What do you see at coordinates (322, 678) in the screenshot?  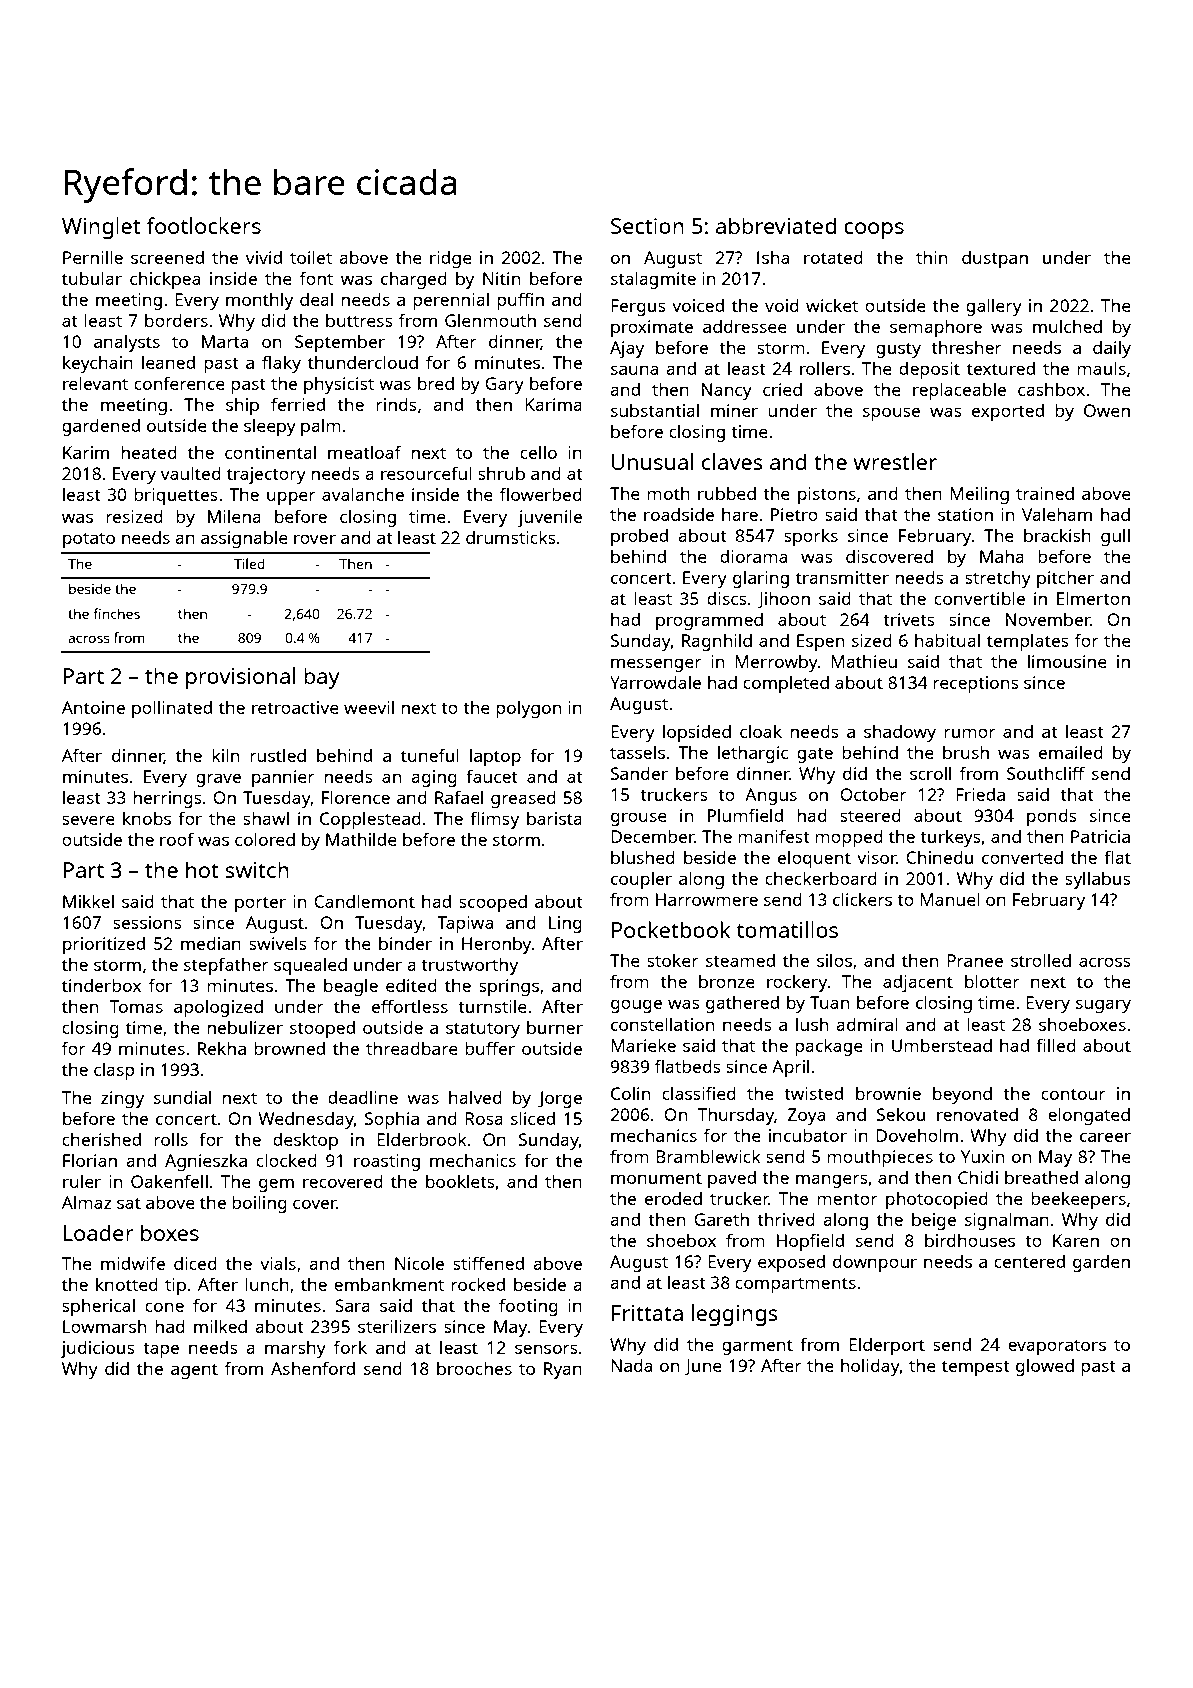 I see `bay` at bounding box center [322, 678].
